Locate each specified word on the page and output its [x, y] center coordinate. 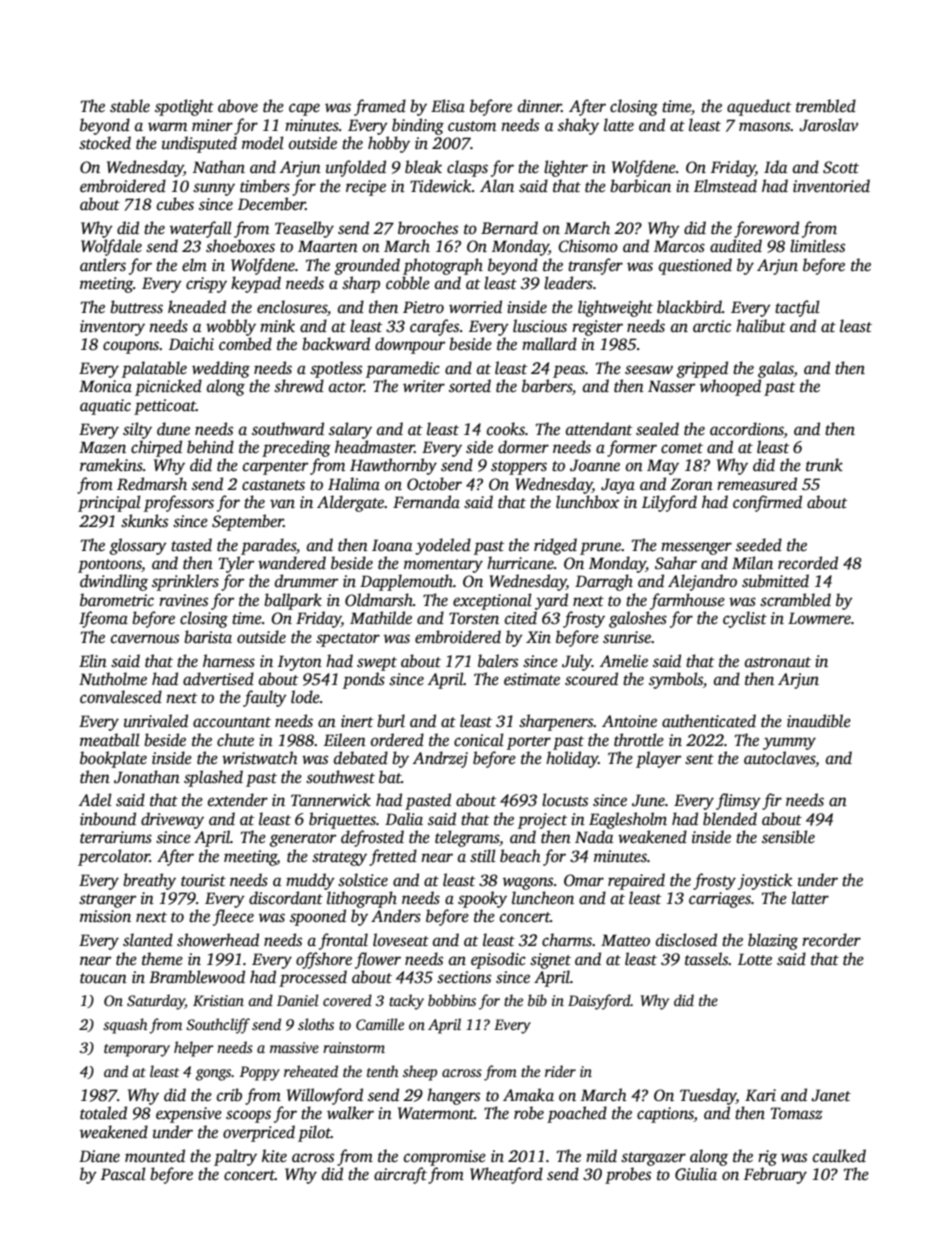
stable [130, 106]
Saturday [156, 1002]
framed [380, 107]
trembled [826, 106]
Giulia [696, 1174]
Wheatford [506, 1175]
